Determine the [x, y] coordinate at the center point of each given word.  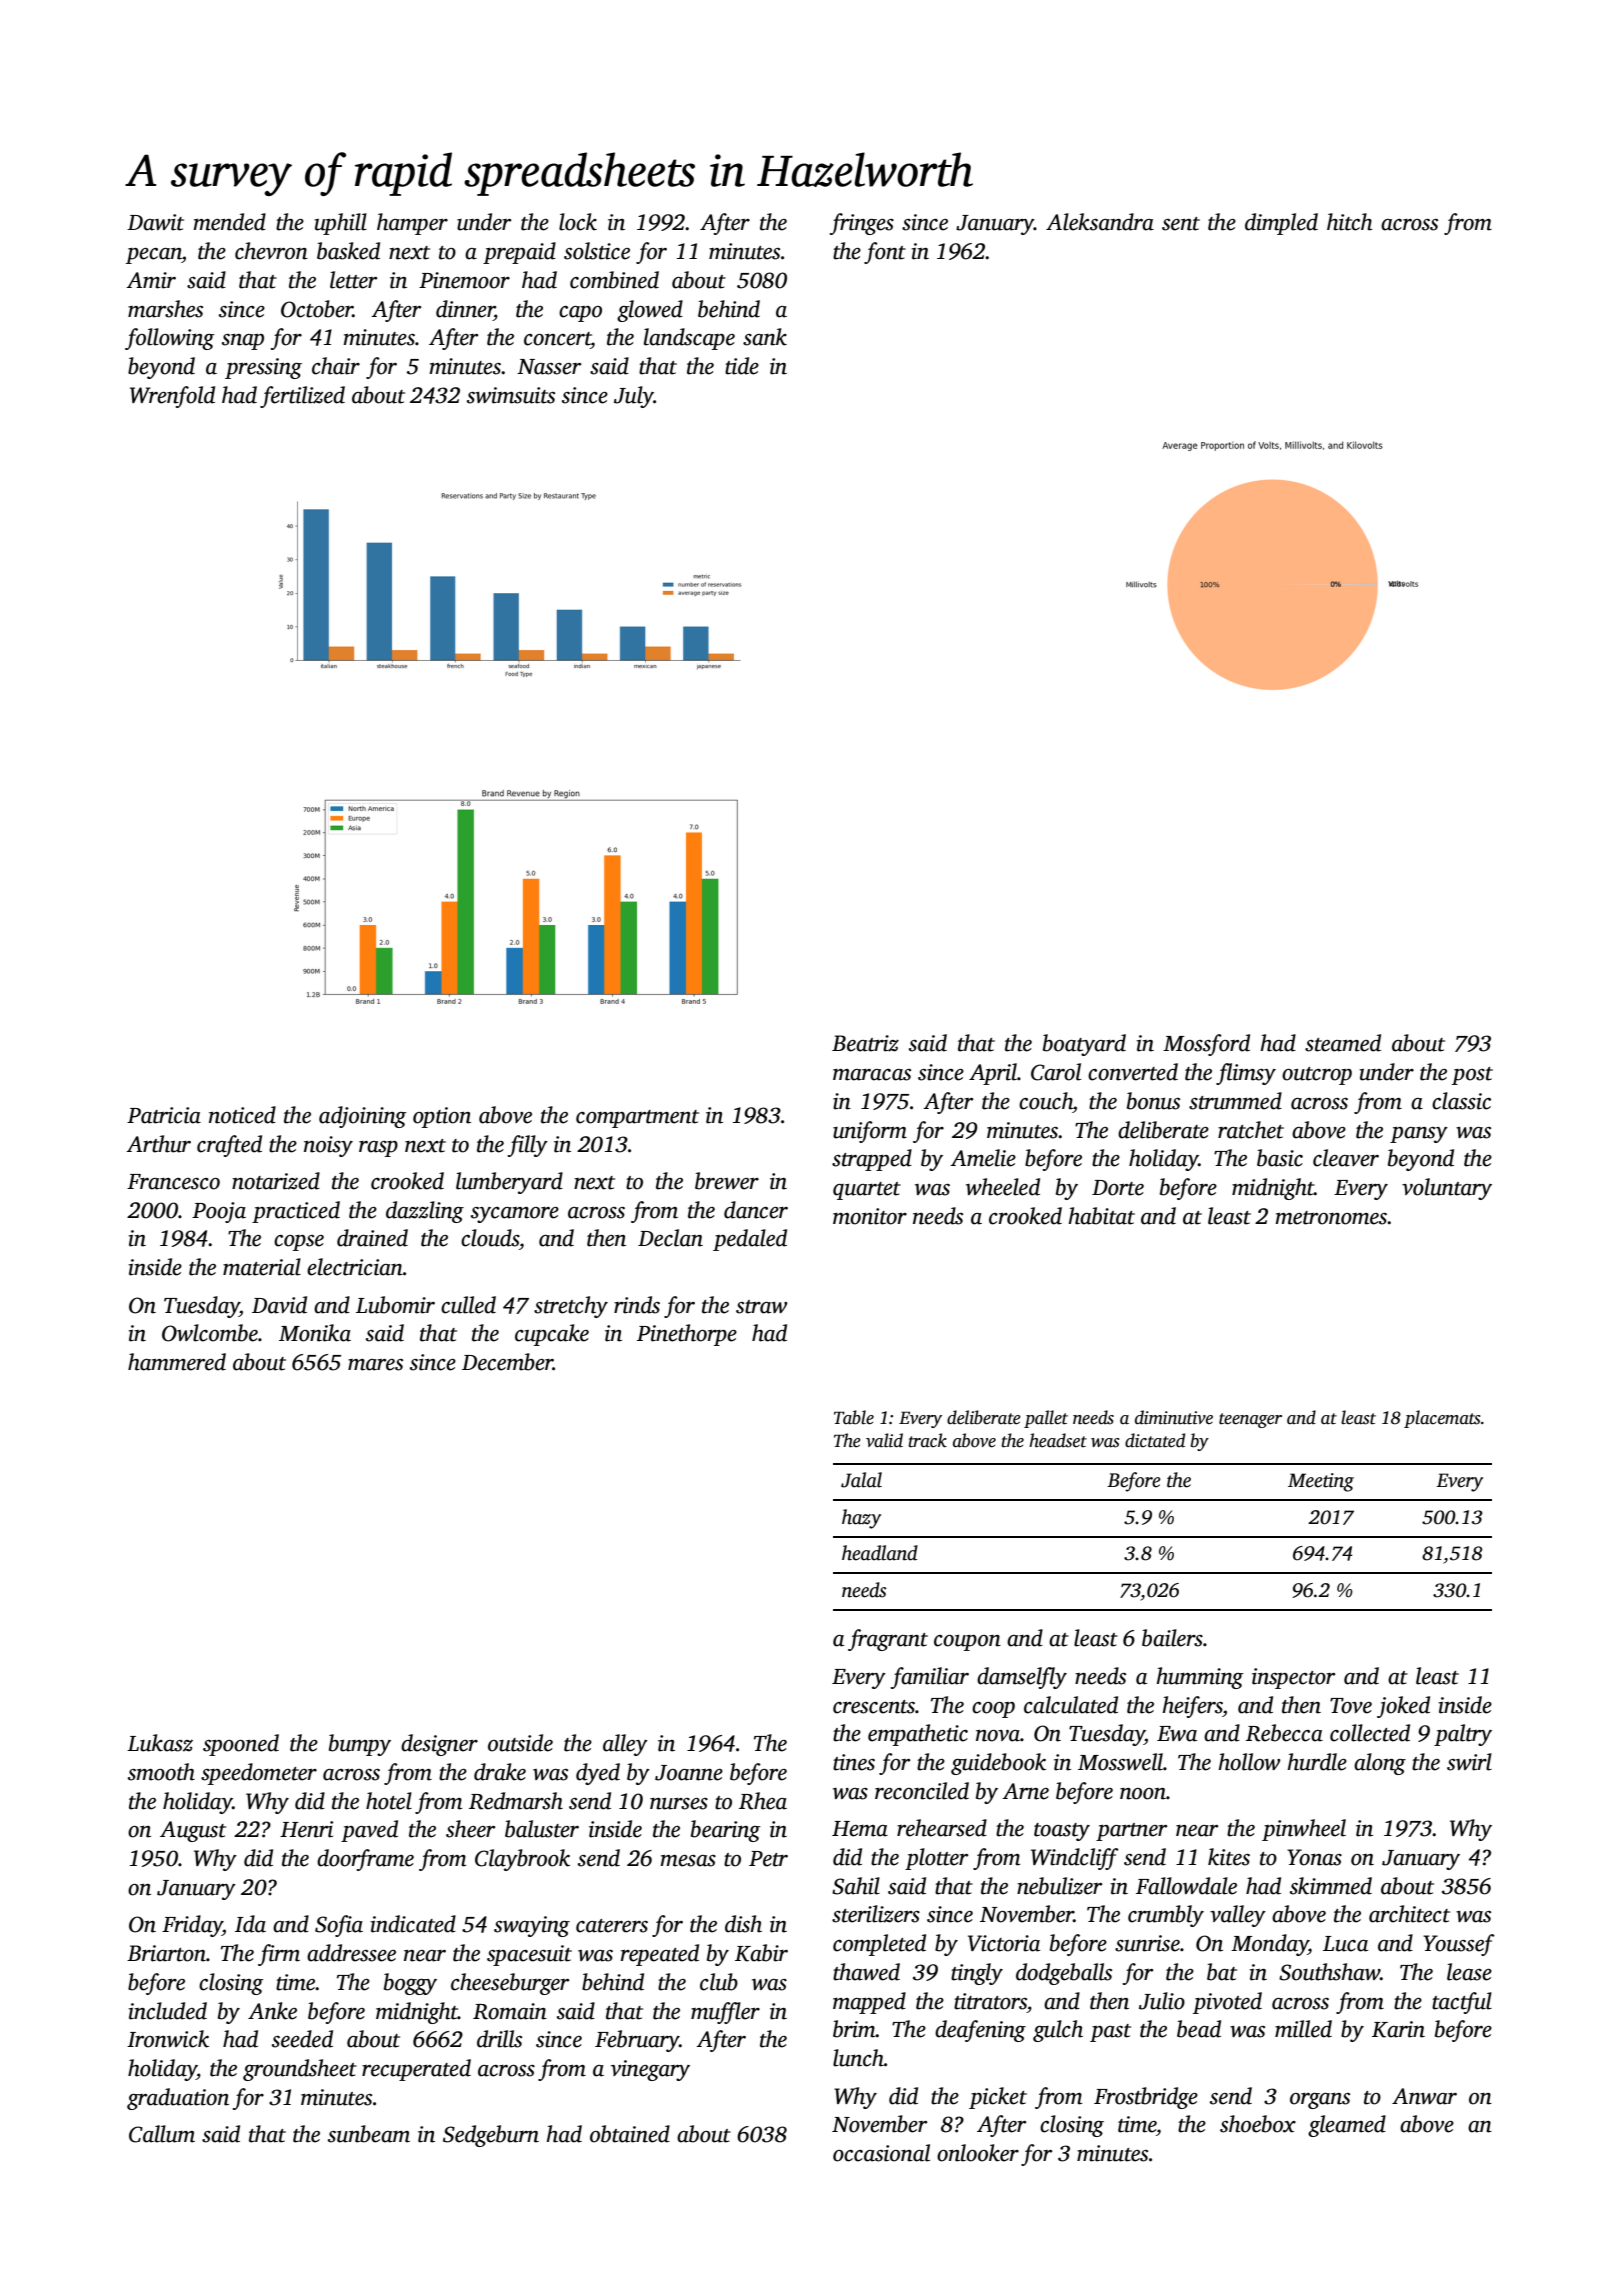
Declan [670, 1238]
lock [578, 222]
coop [993, 1710]
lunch [858, 2058]
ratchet [1251, 1130]
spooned [241, 1745]
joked [1403, 1707]
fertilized [302, 397]
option [442, 1117]
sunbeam [369, 2134]
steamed [1343, 1043]
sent [1181, 224]
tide [742, 366]
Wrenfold [172, 397]
